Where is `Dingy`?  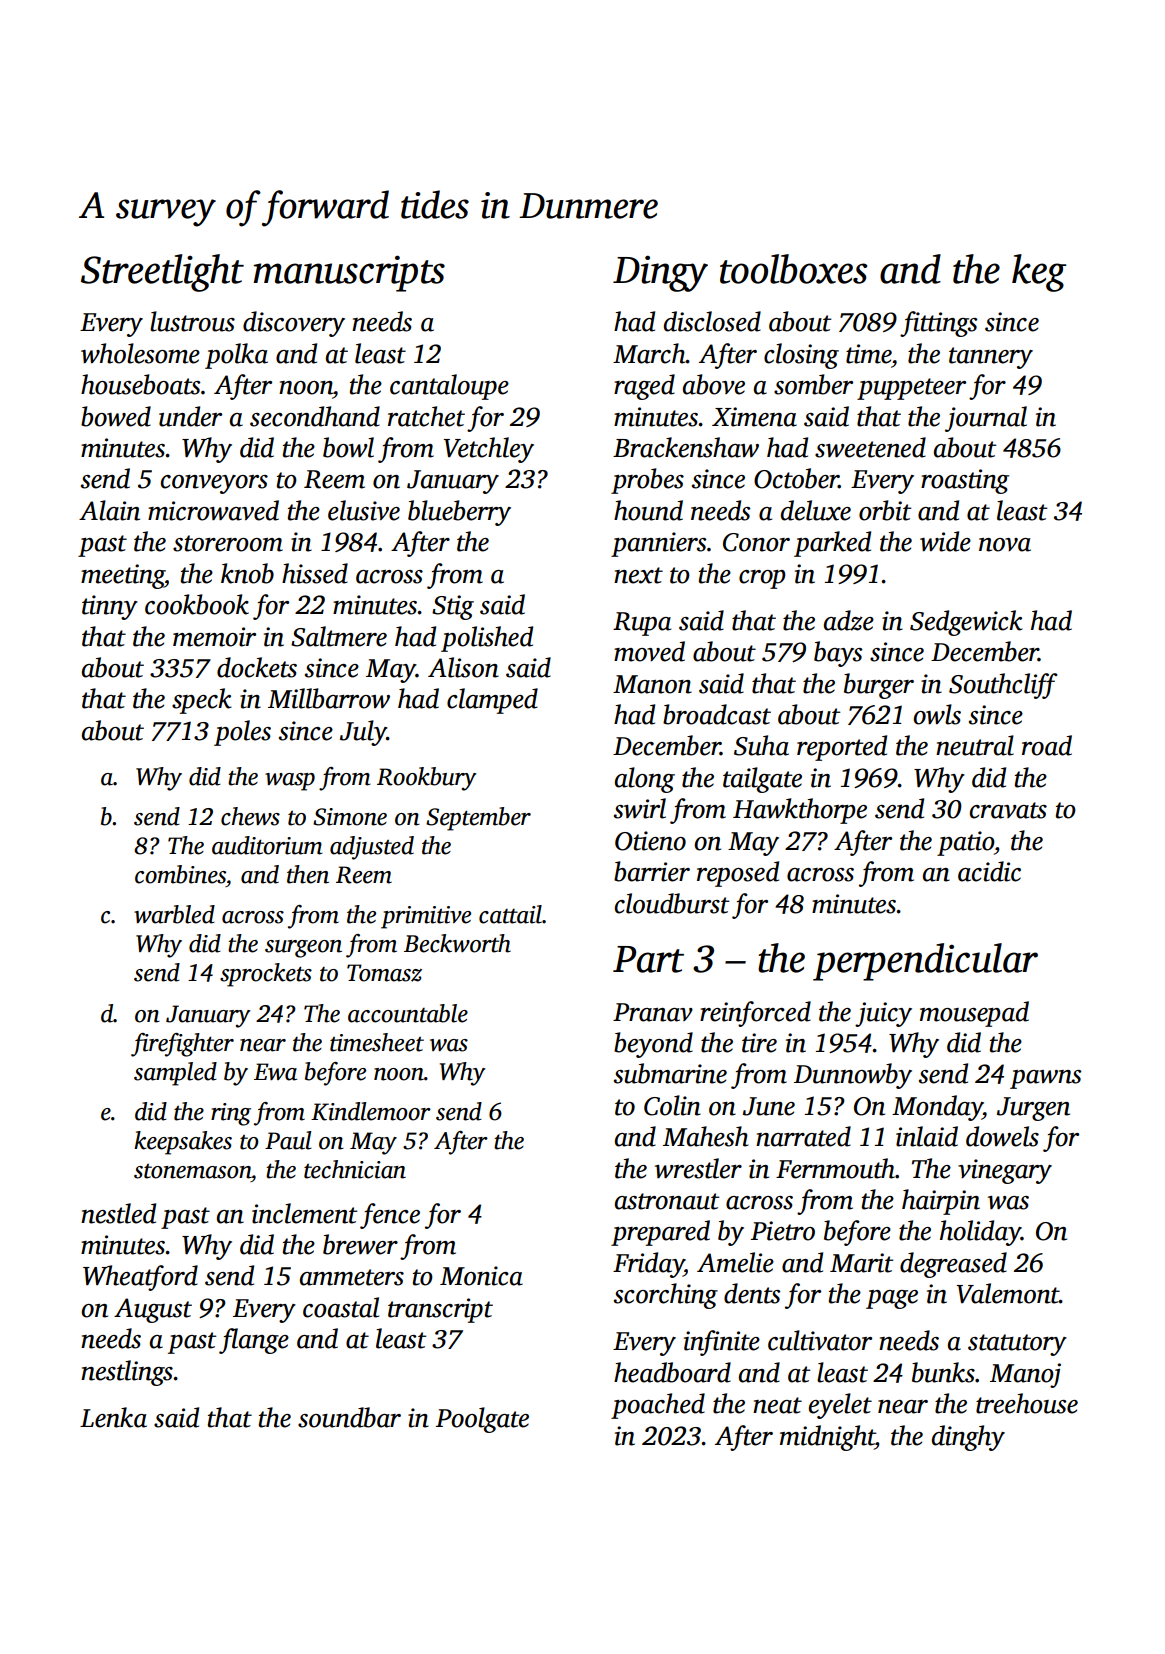 Dingy is located at coordinates (660, 273).
